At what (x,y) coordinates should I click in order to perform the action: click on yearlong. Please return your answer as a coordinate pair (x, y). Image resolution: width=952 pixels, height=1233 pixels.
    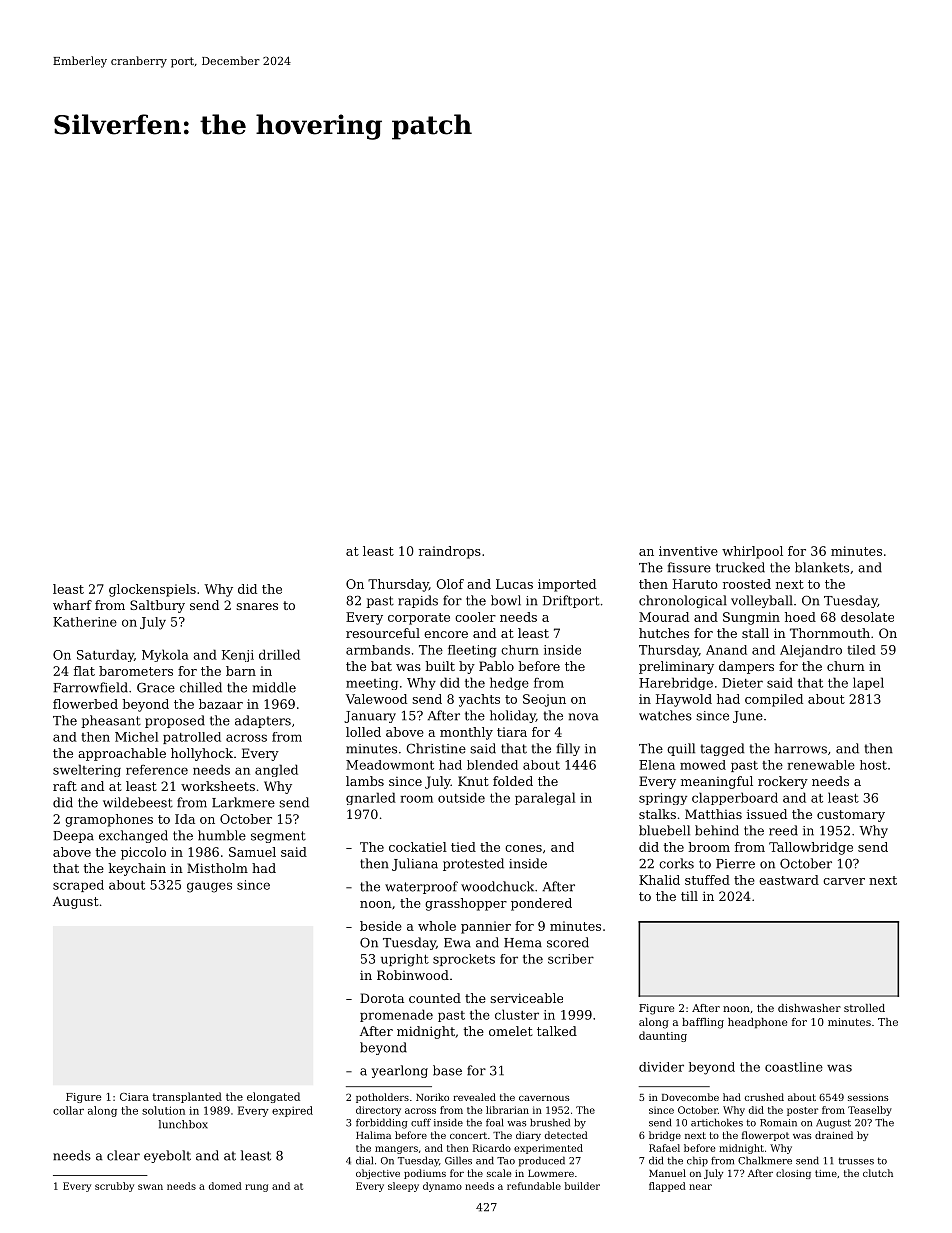
    Looking at the image, I should click on (400, 1071).
